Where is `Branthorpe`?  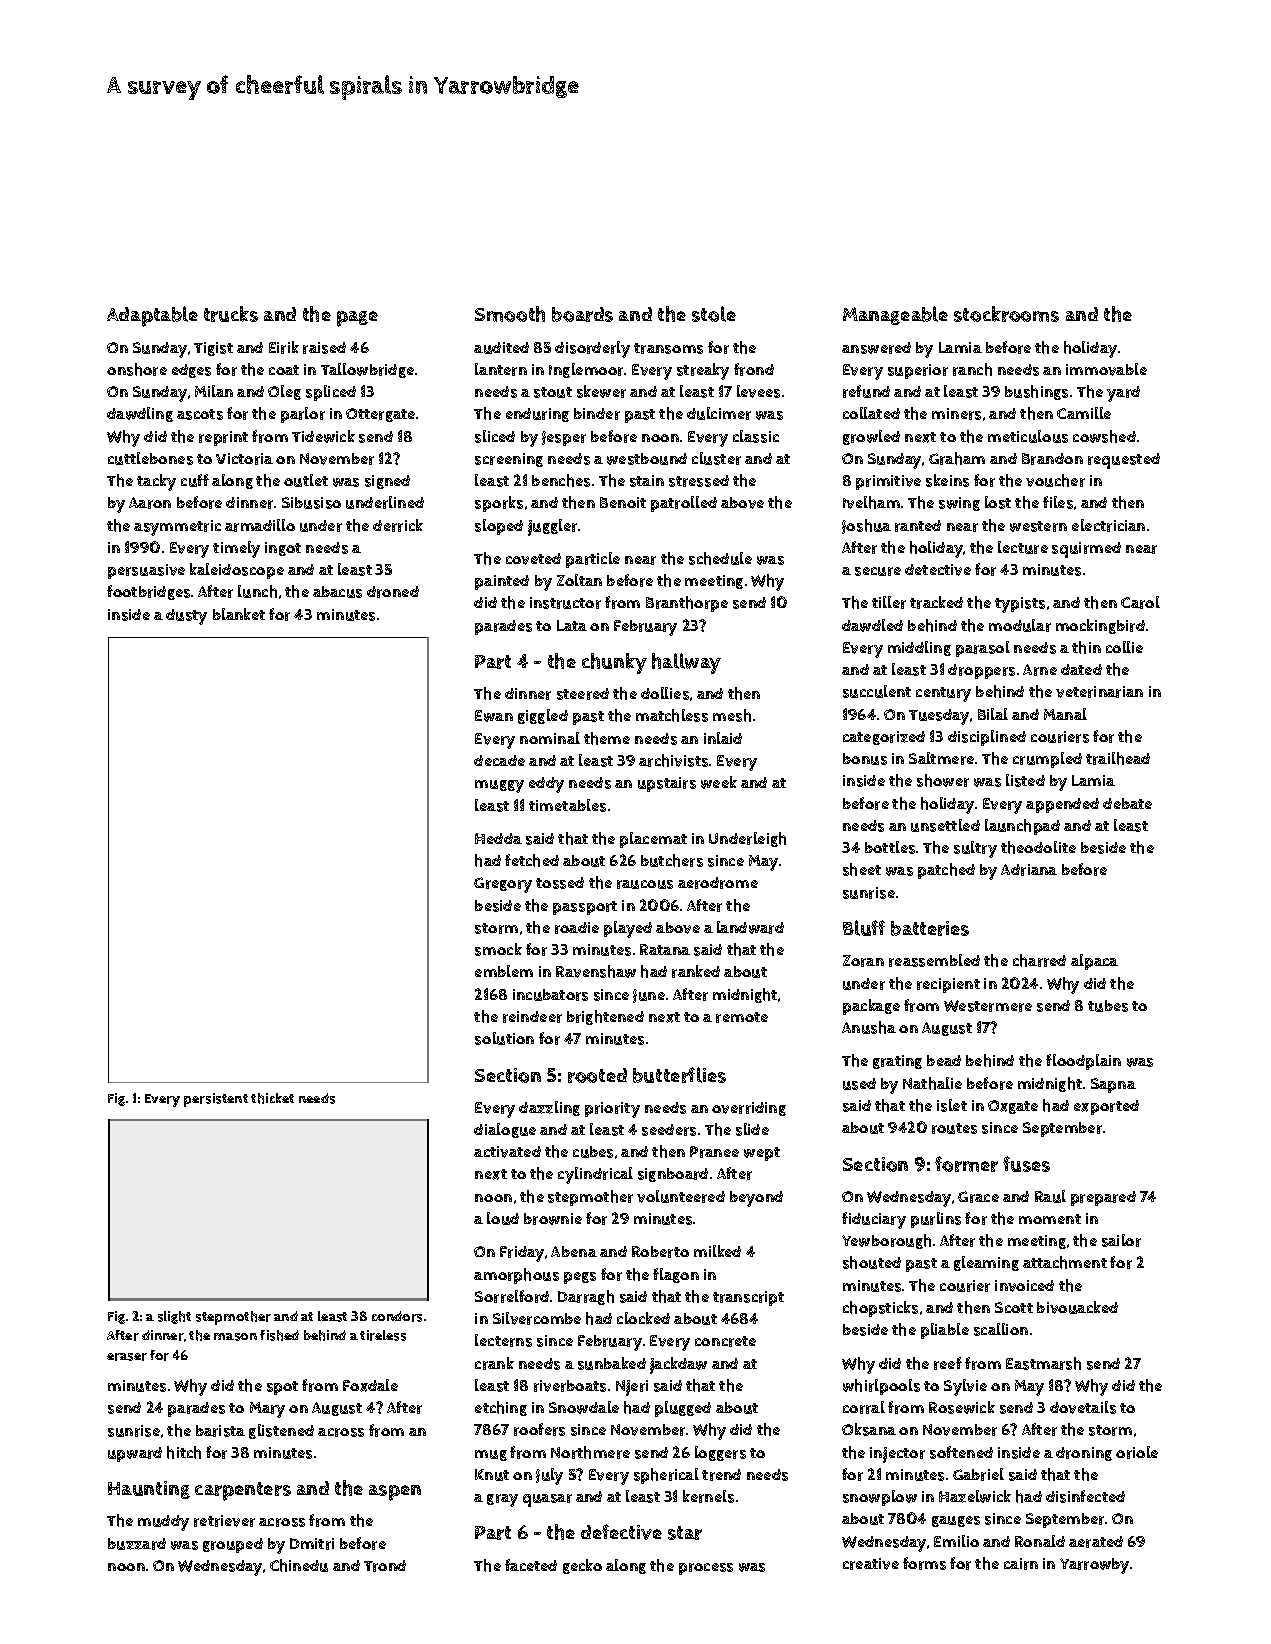
Branthorpe is located at coordinates (687, 604).
